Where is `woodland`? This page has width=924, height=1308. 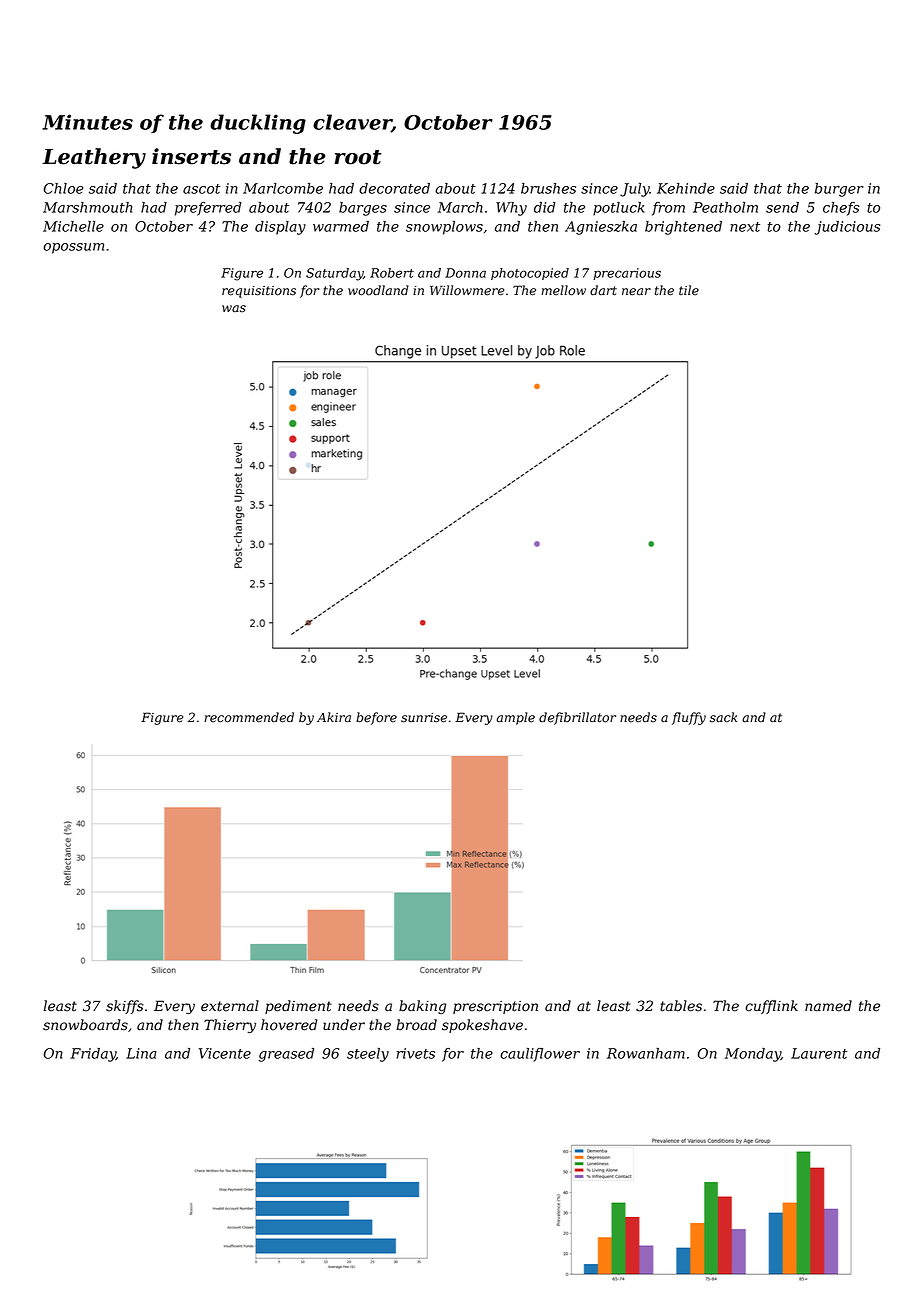 woodland is located at coordinates (378, 290).
